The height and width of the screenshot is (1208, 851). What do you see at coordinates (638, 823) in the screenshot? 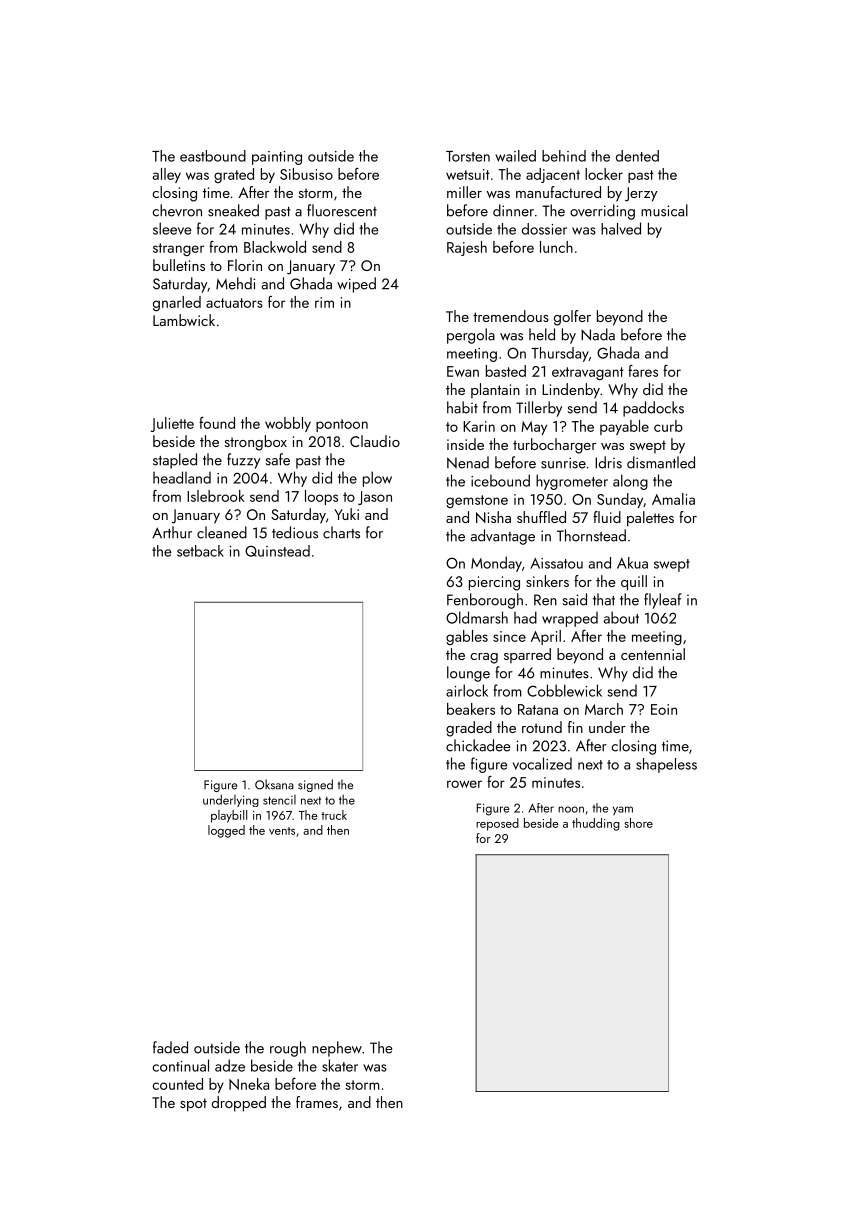
I see `shore` at bounding box center [638, 823].
